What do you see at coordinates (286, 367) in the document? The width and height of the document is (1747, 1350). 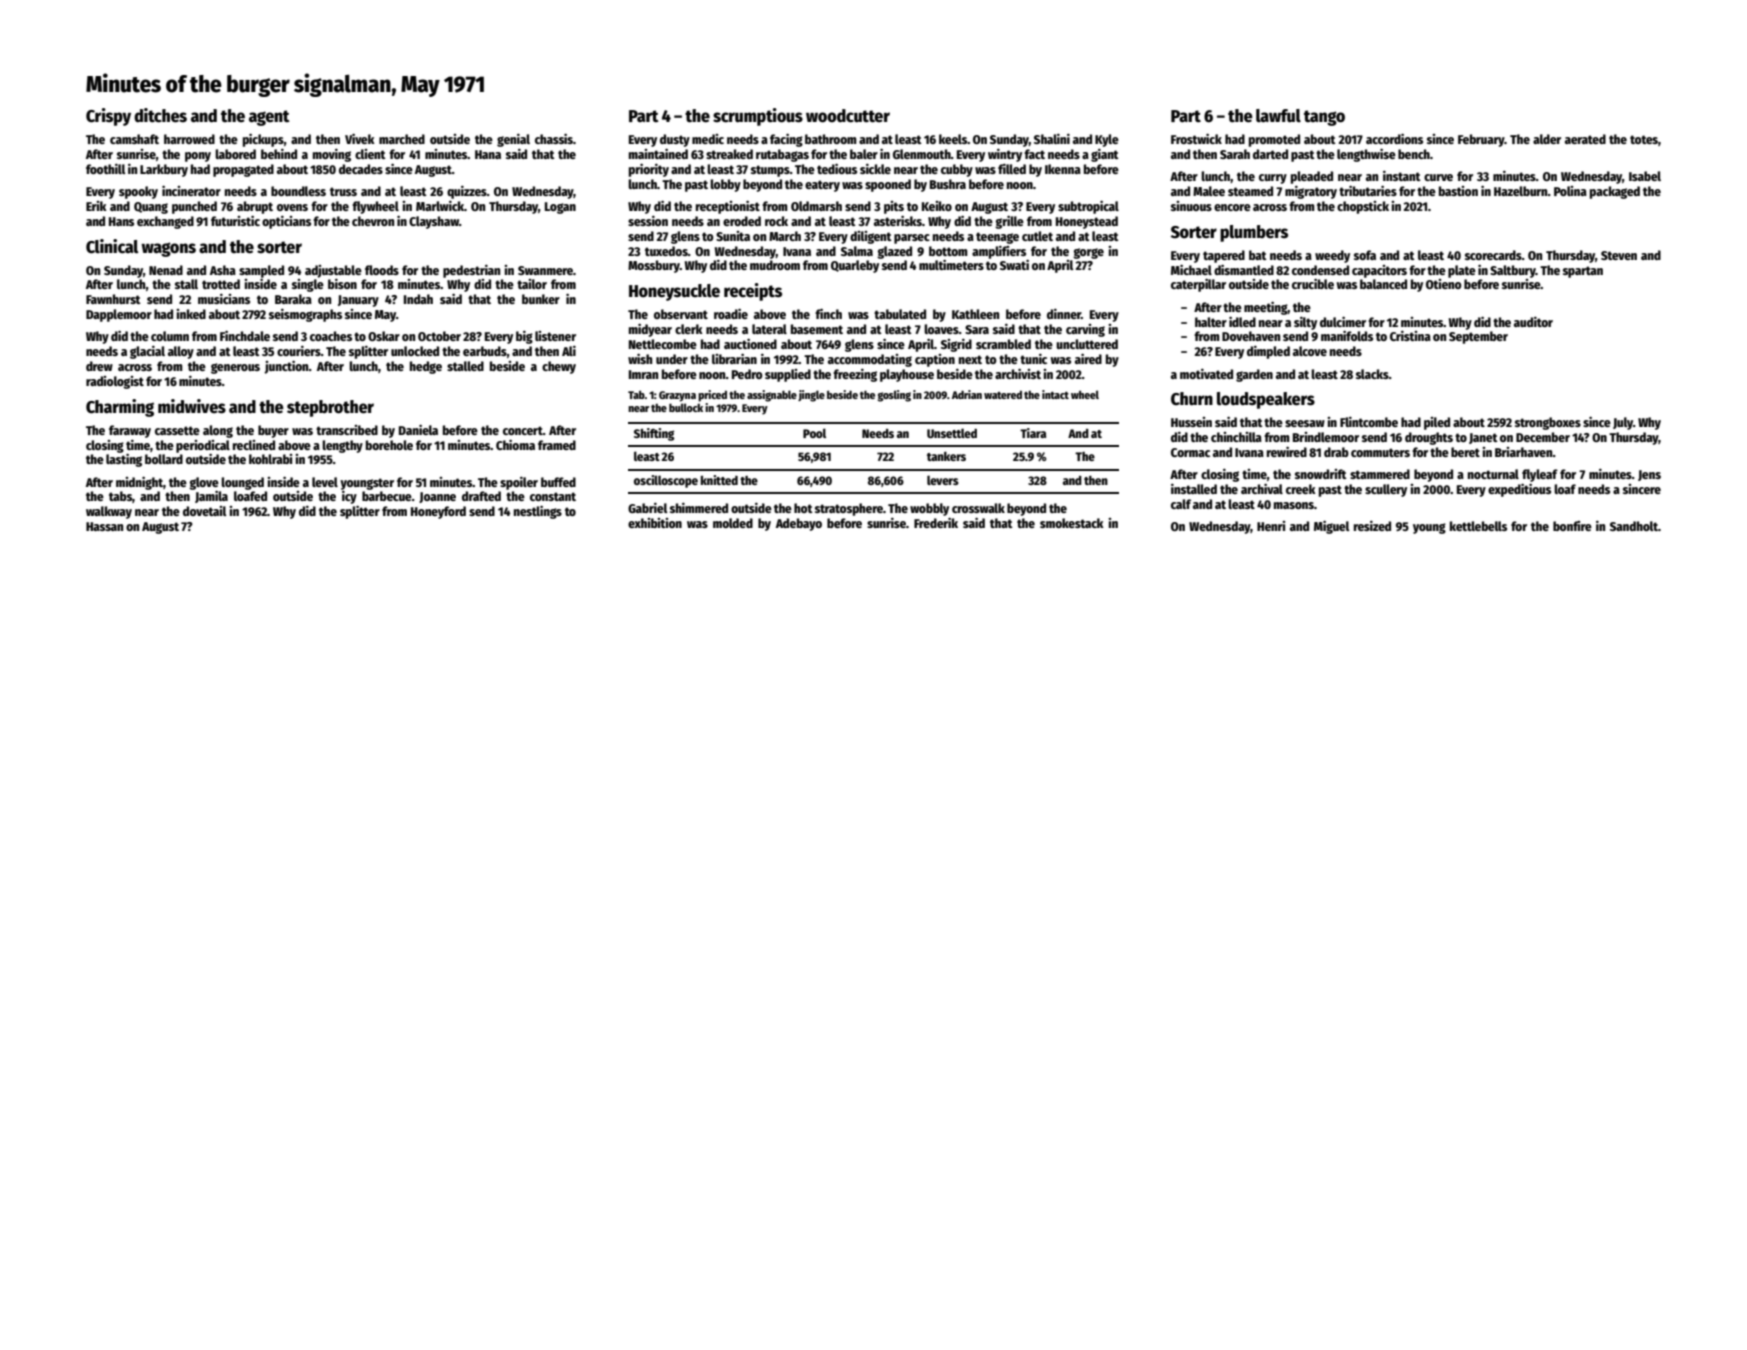 I see `junction` at bounding box center [286, 367].
